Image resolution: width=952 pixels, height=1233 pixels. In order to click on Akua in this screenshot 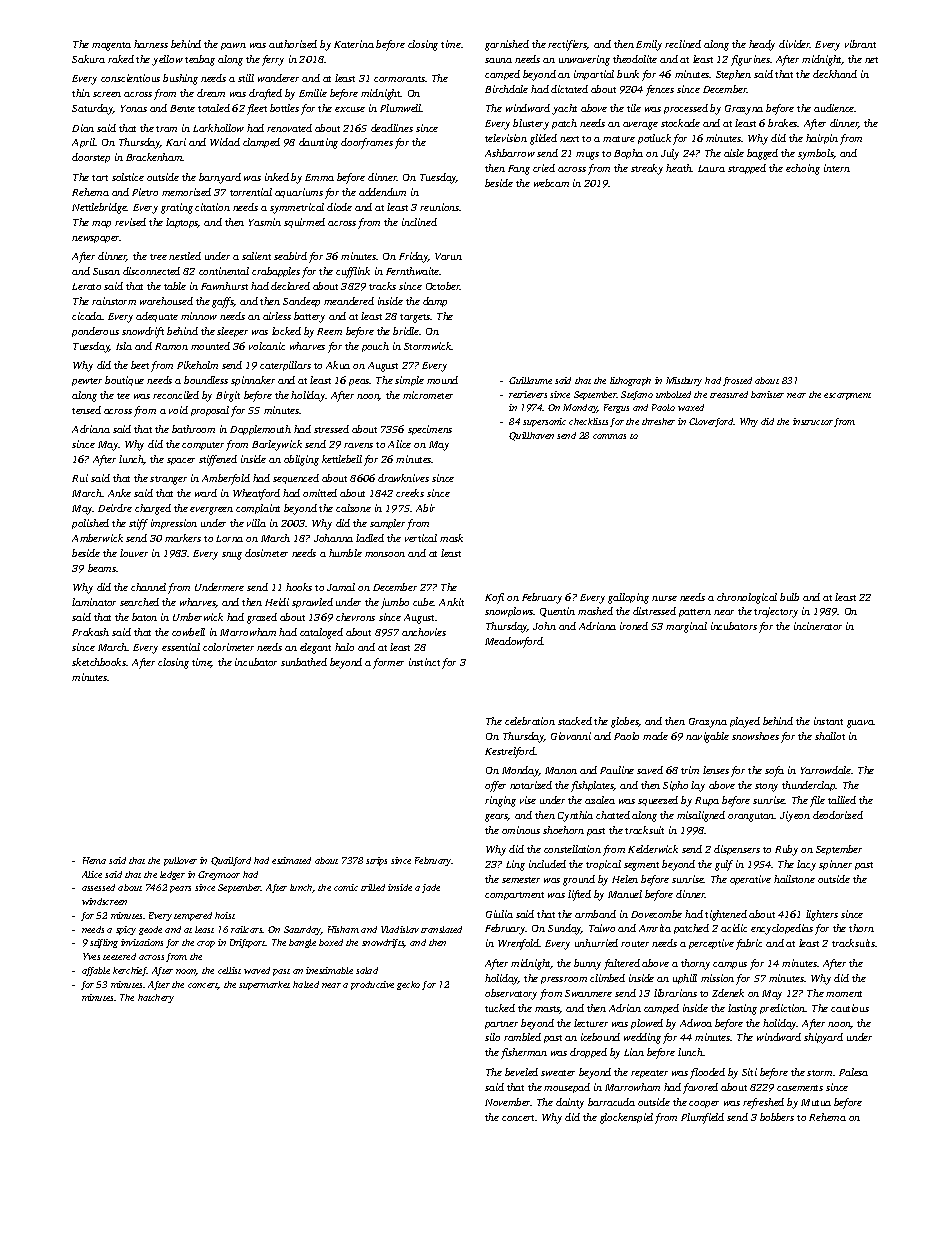, I will do `click(338, 365)`.
